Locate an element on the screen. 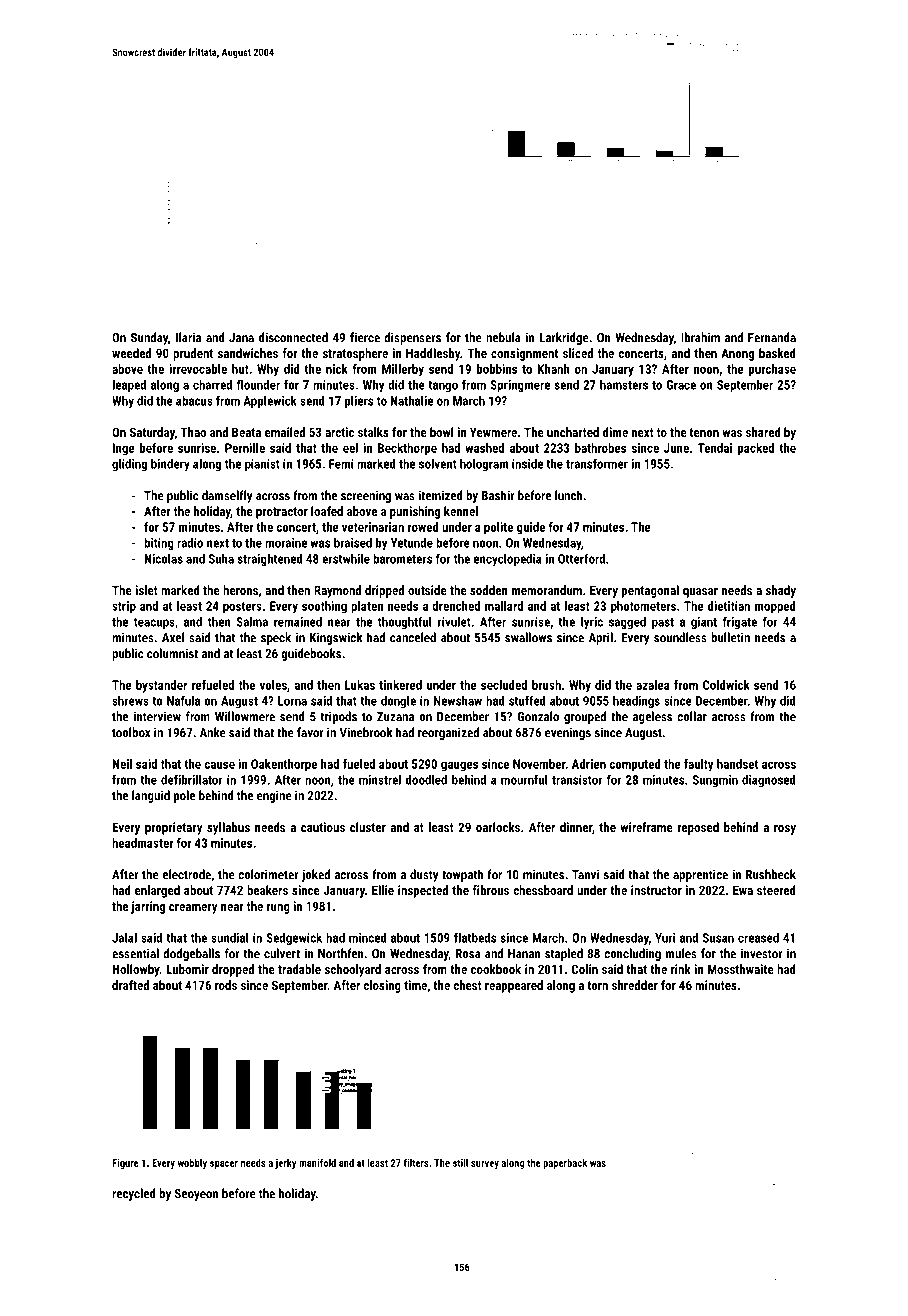  bowl is located at coordinates (442, 432).
